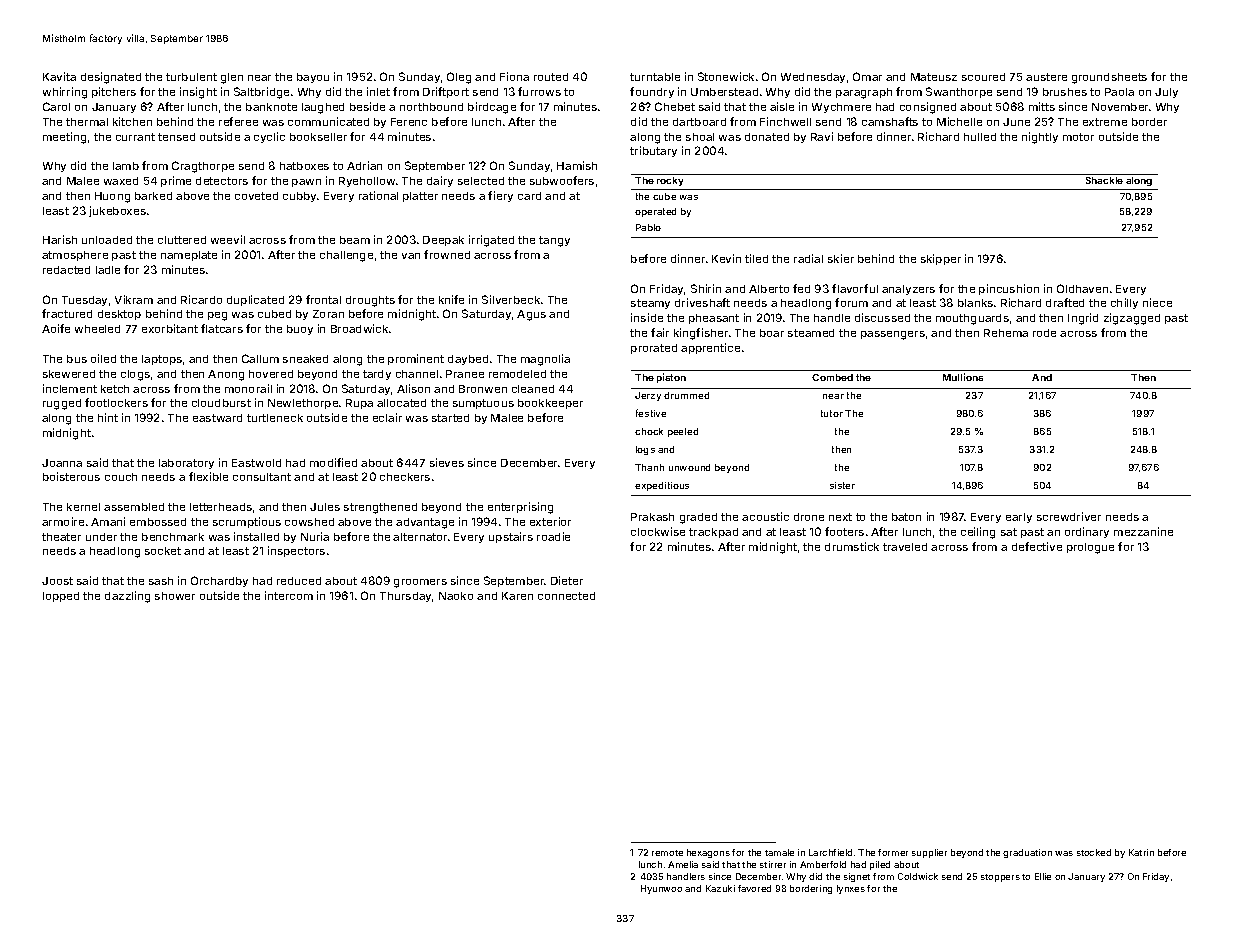 The width and height of the page is (1233, 952). I want to click on bayou, so click(313, 78).
